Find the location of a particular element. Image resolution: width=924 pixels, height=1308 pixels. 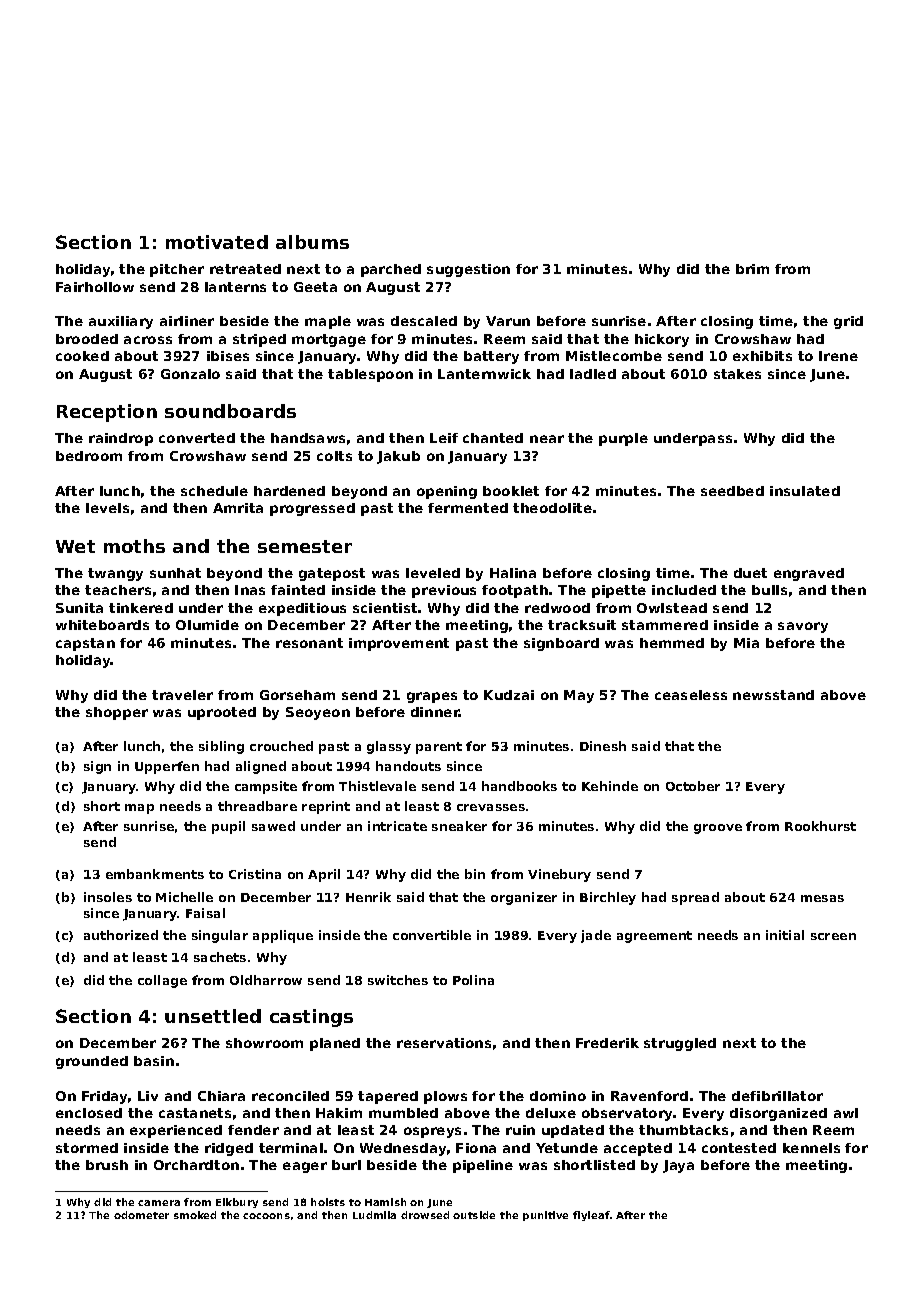

exhibits is located at coordinates (762, 356).
